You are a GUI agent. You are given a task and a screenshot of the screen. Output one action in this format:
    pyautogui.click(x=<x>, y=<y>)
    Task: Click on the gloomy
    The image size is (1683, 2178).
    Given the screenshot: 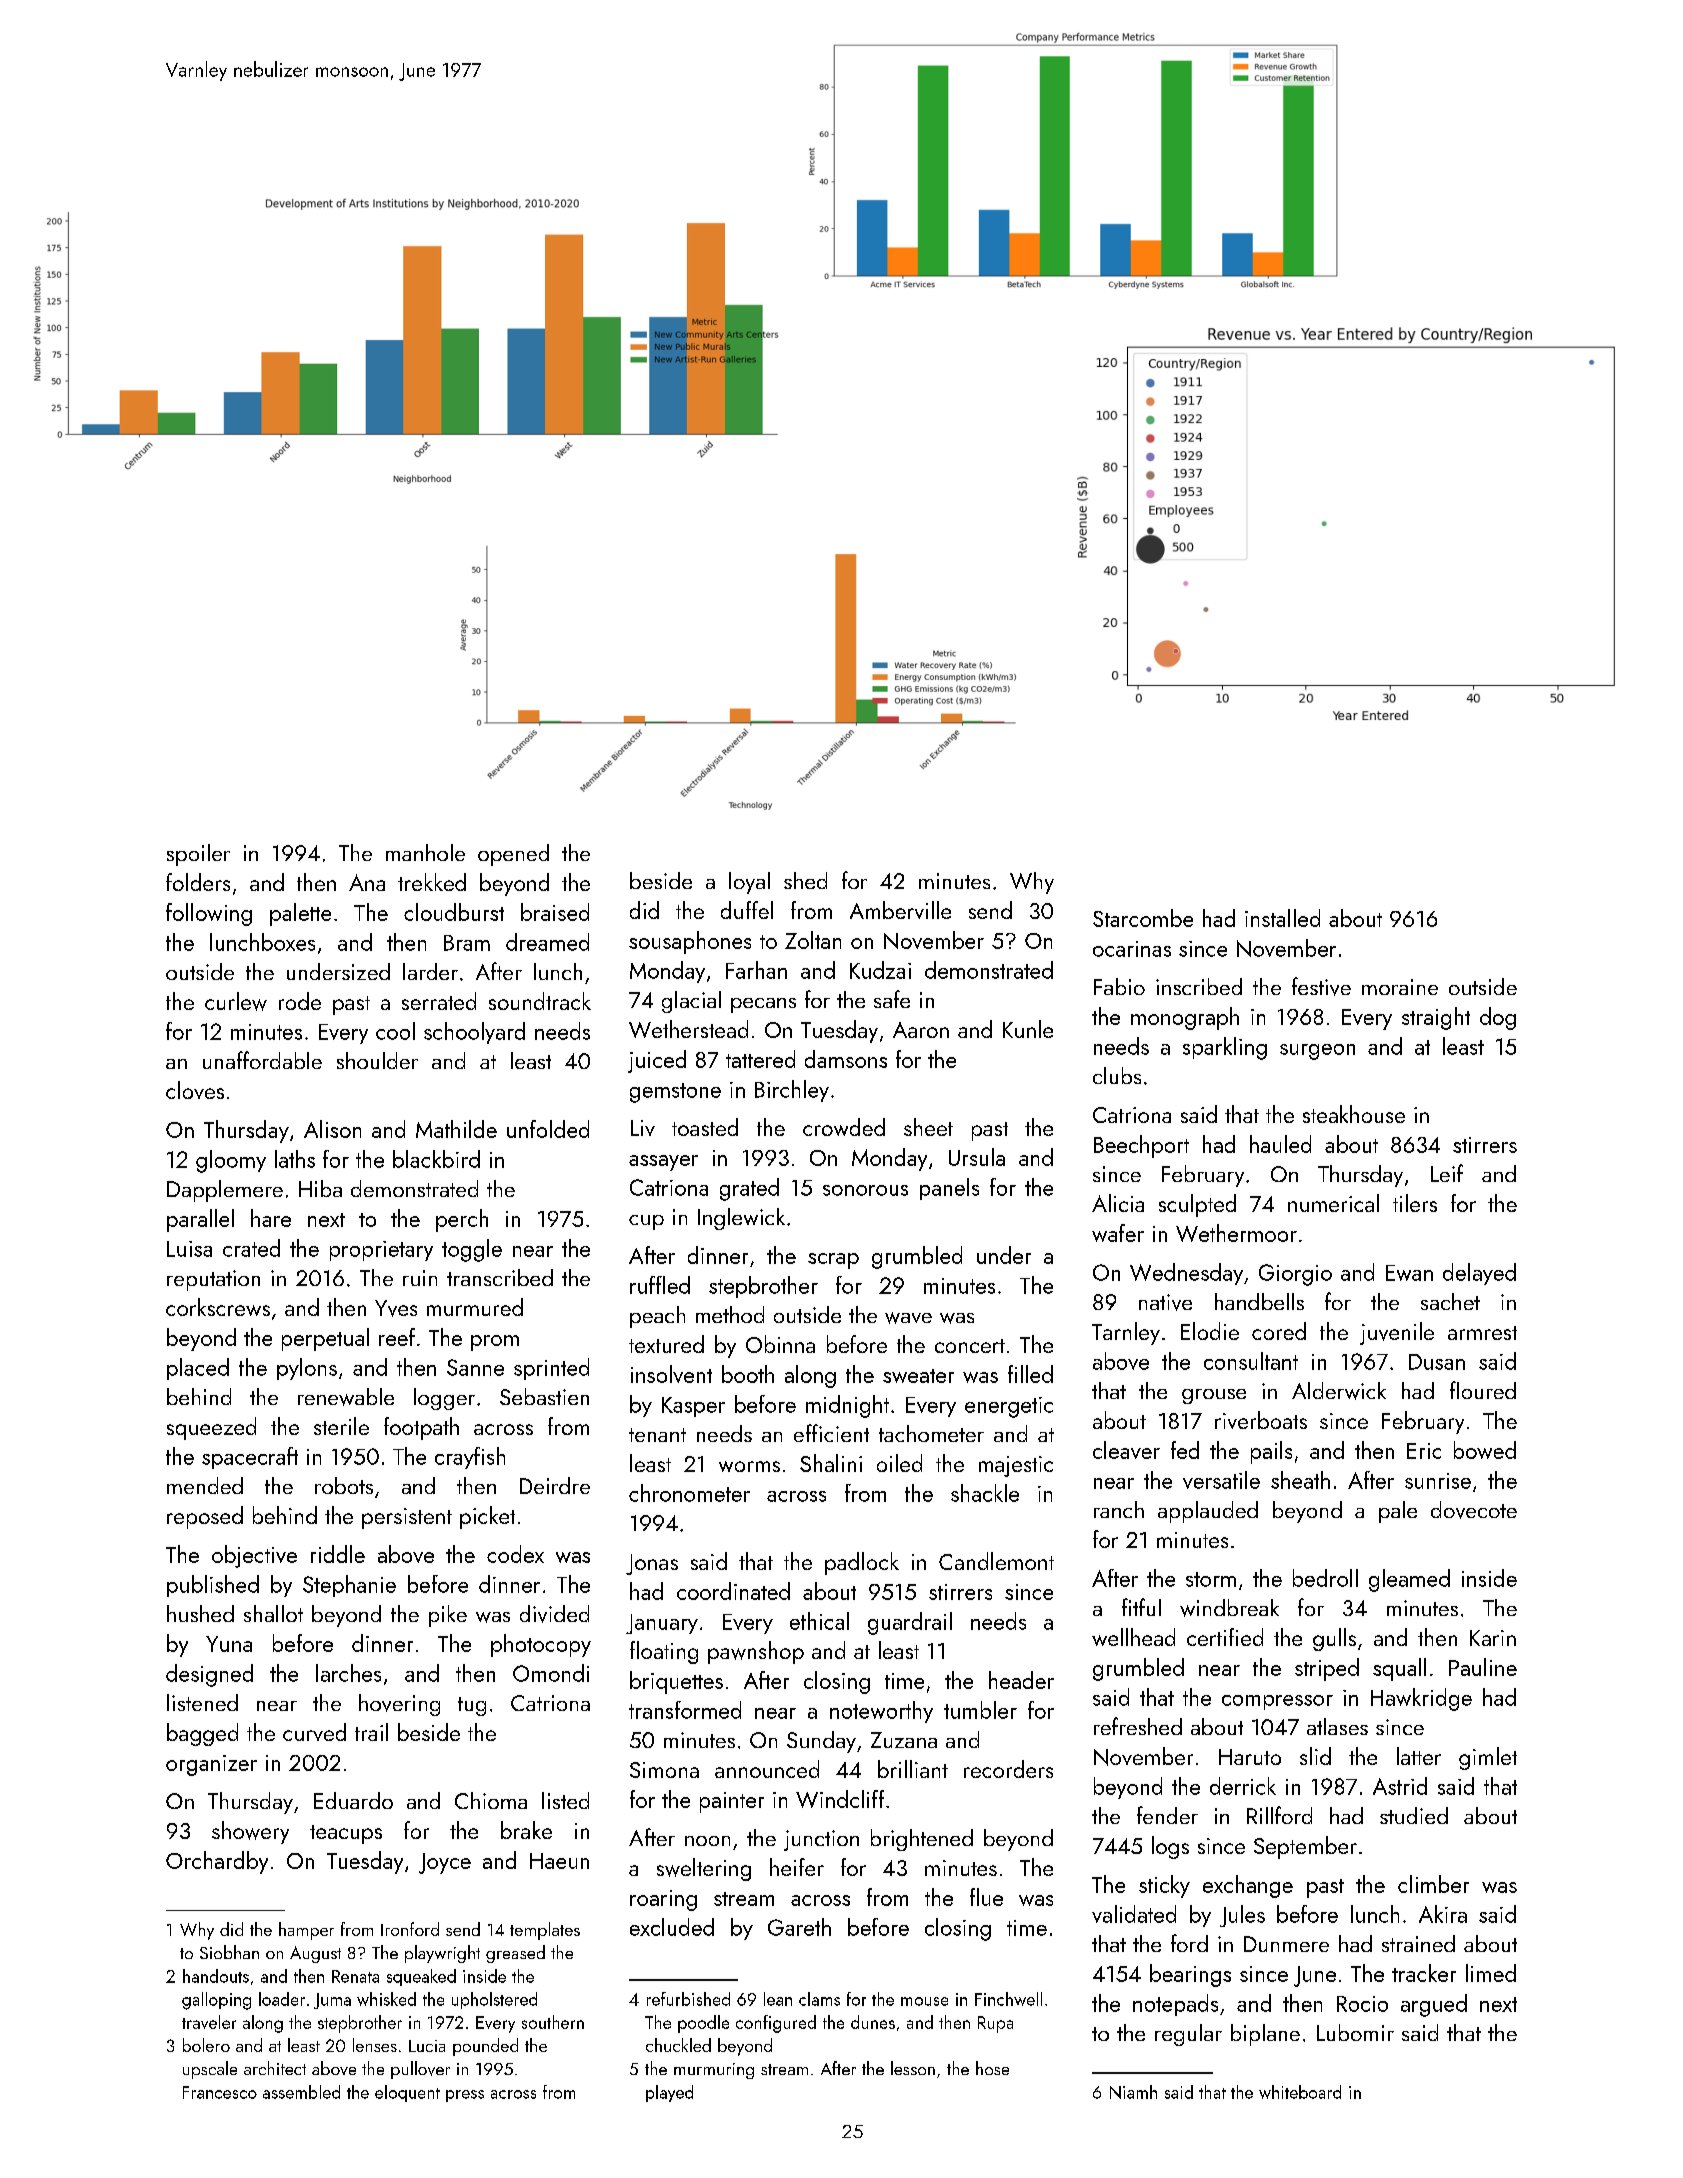 What is the action you would take?
    pyautogui.click(x=231, y=1161)
